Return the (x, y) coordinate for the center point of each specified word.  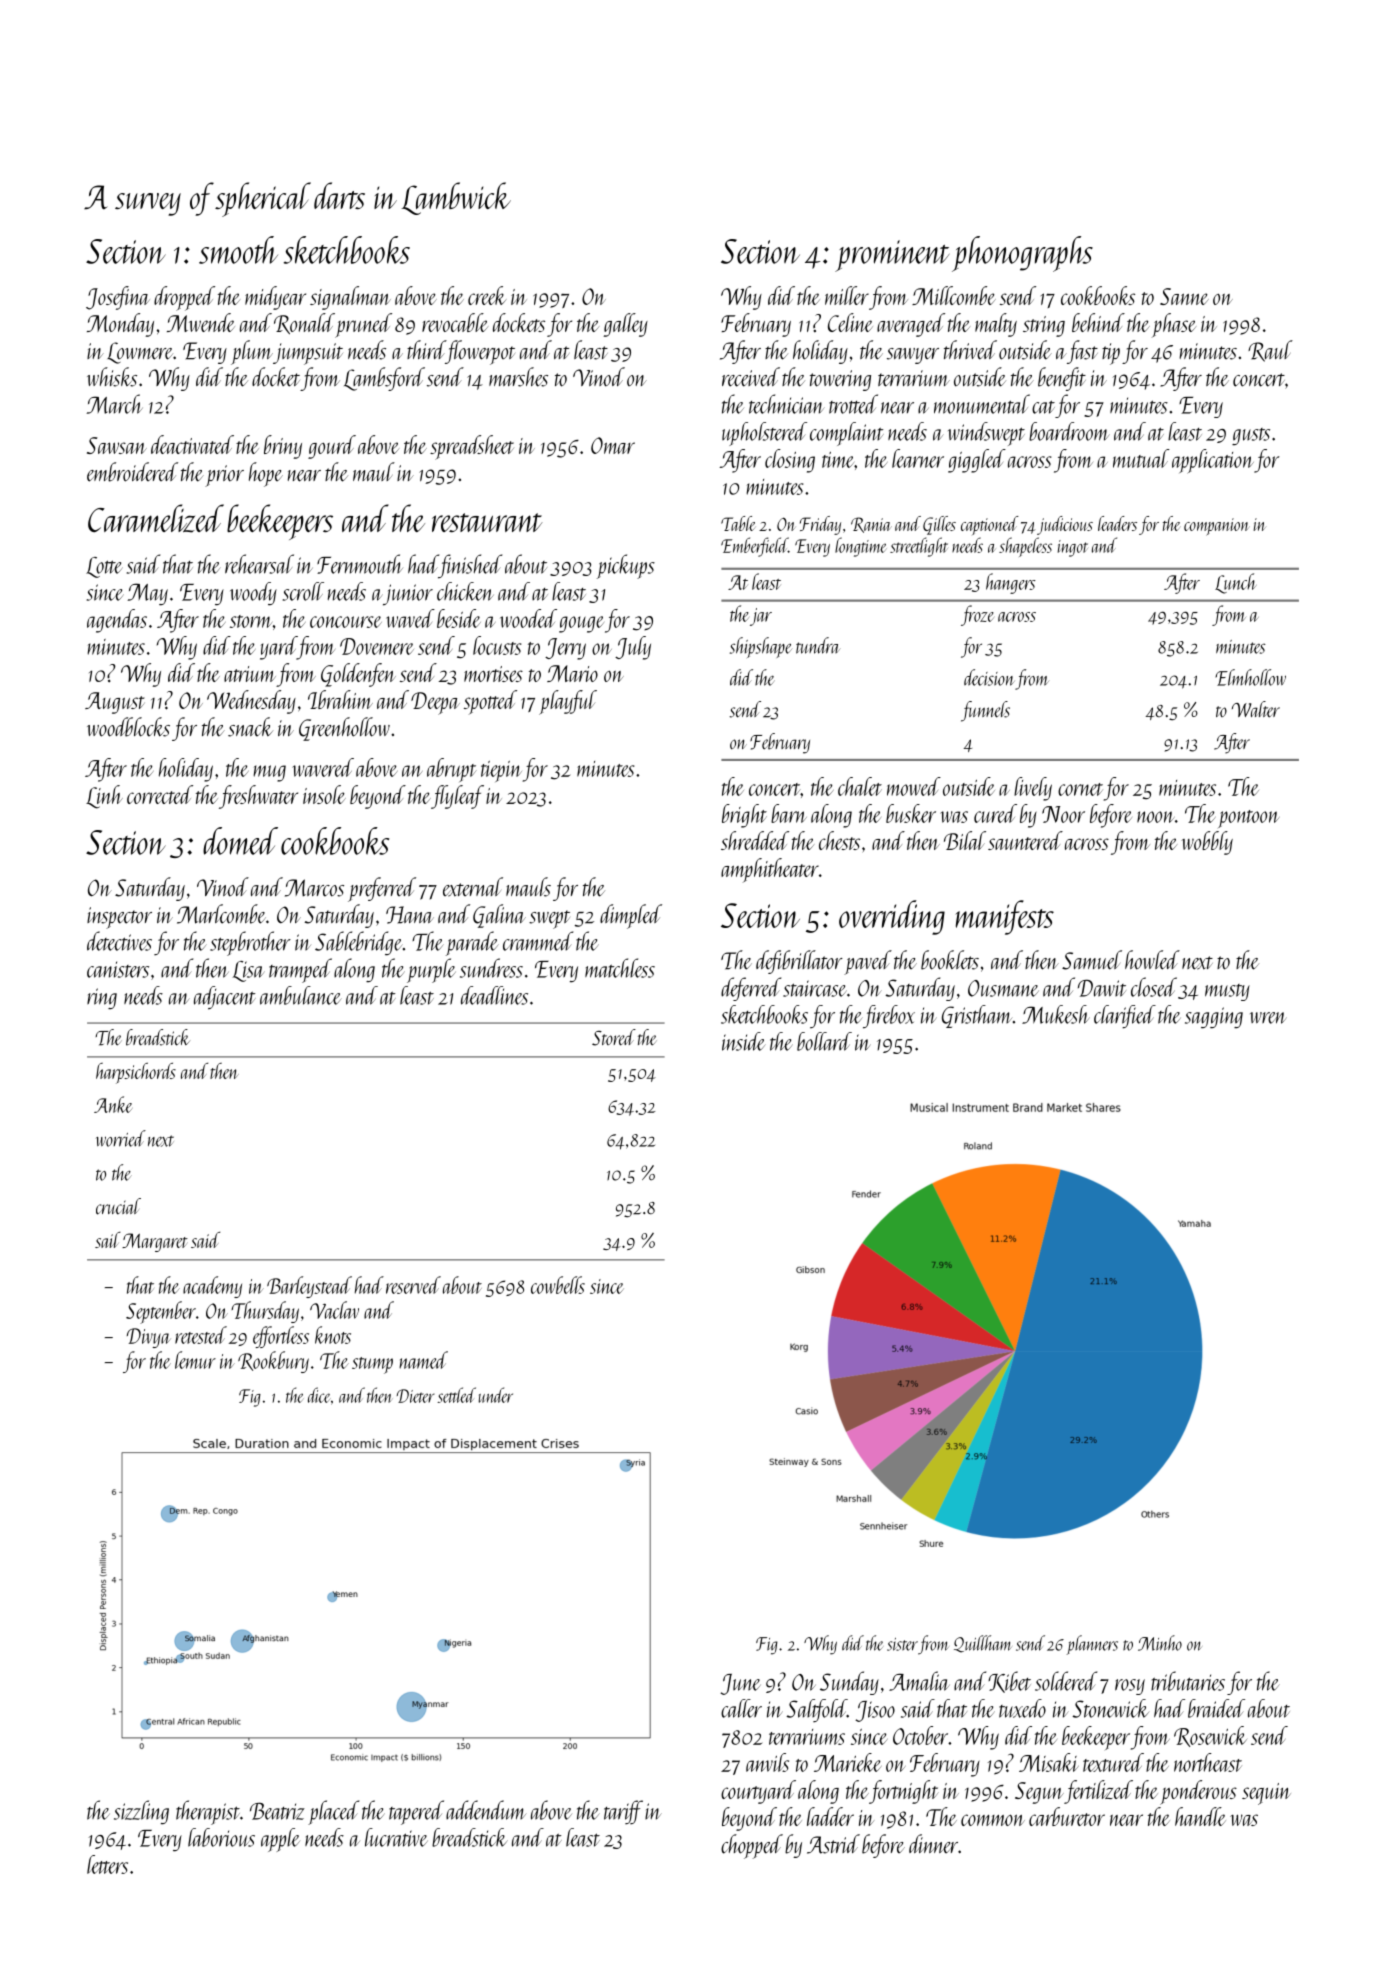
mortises (493, 674)
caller (741, 1708)
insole (324, 794)
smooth (238, 250)
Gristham (977, 1016)
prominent (892, 256)
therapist (208, 1812)
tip (1111, 354)
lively (1033, 789)
